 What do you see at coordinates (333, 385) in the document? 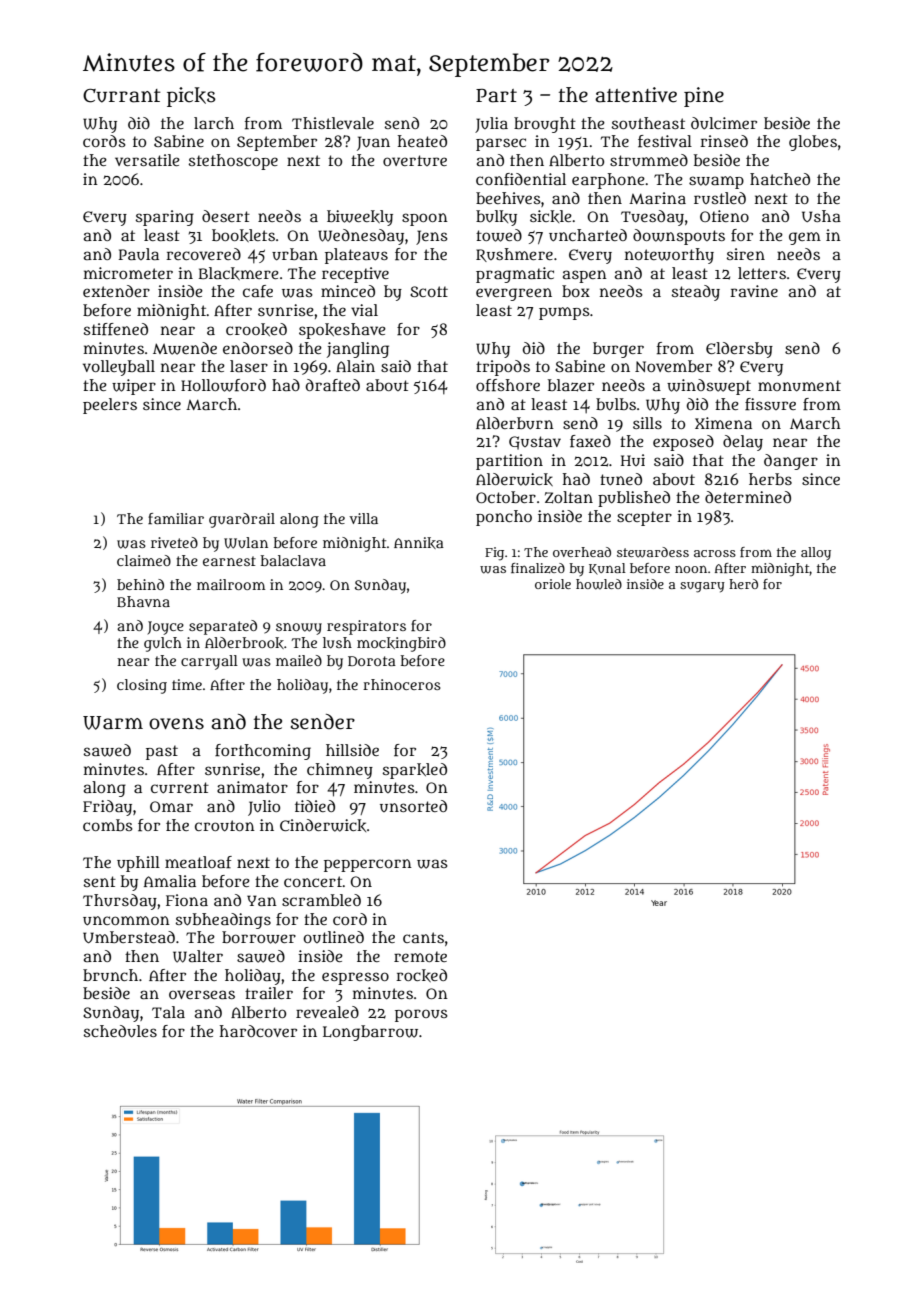
I see `drafted` at bounding box center [333, 385].
